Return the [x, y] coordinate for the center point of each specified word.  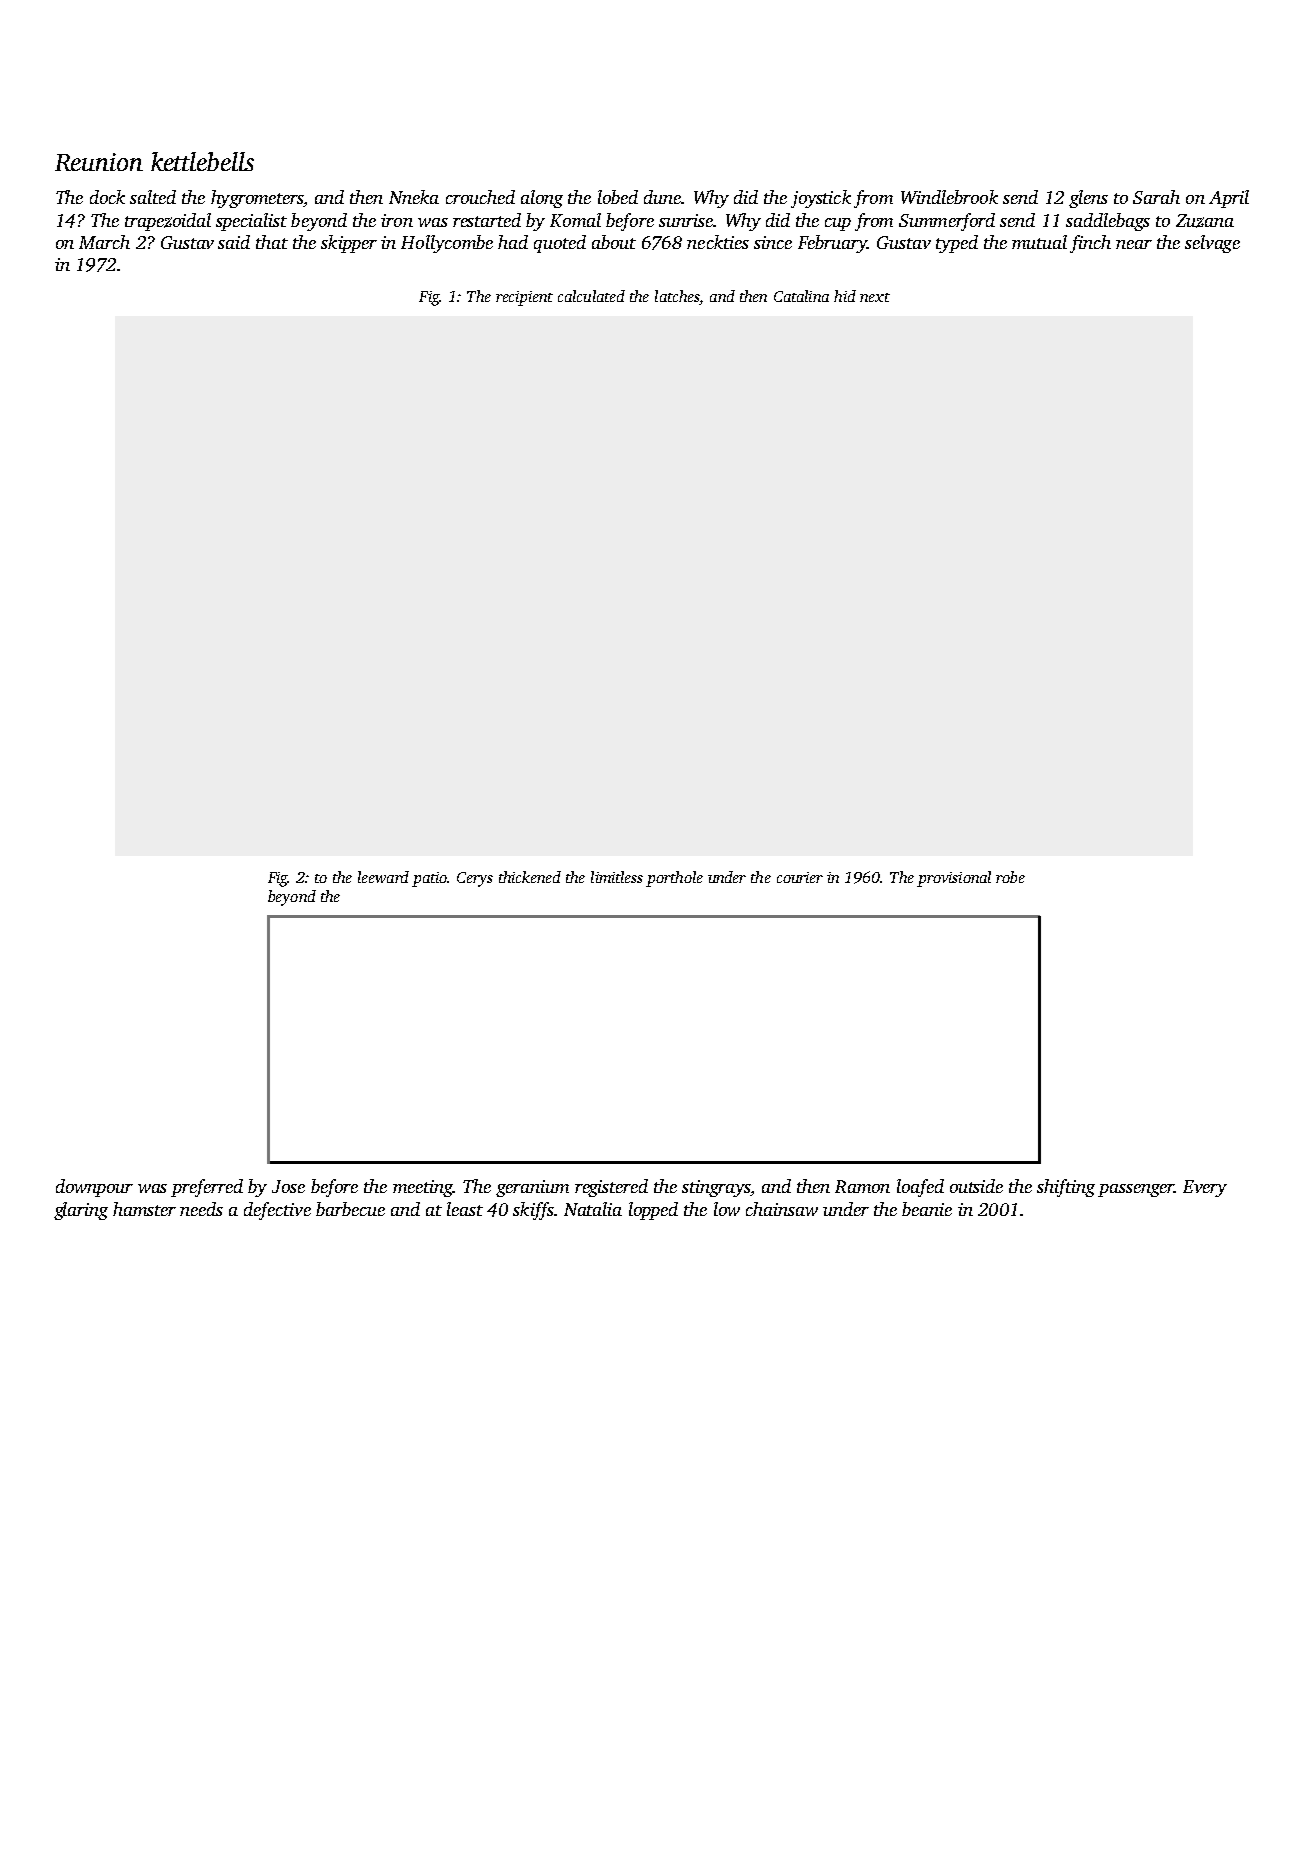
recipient [524, 298]
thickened [530, 877]
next [875, 297]
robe [1010, 877]
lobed [618, 197]
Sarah [1156, 197]
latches [677, 296]
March [104, 242]
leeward [383, 877]
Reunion [99, 162]
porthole [674, 879]
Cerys [475, 879]
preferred [207, 1188]
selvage [1212, 244]
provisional [954, 879]
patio [429, 879]
